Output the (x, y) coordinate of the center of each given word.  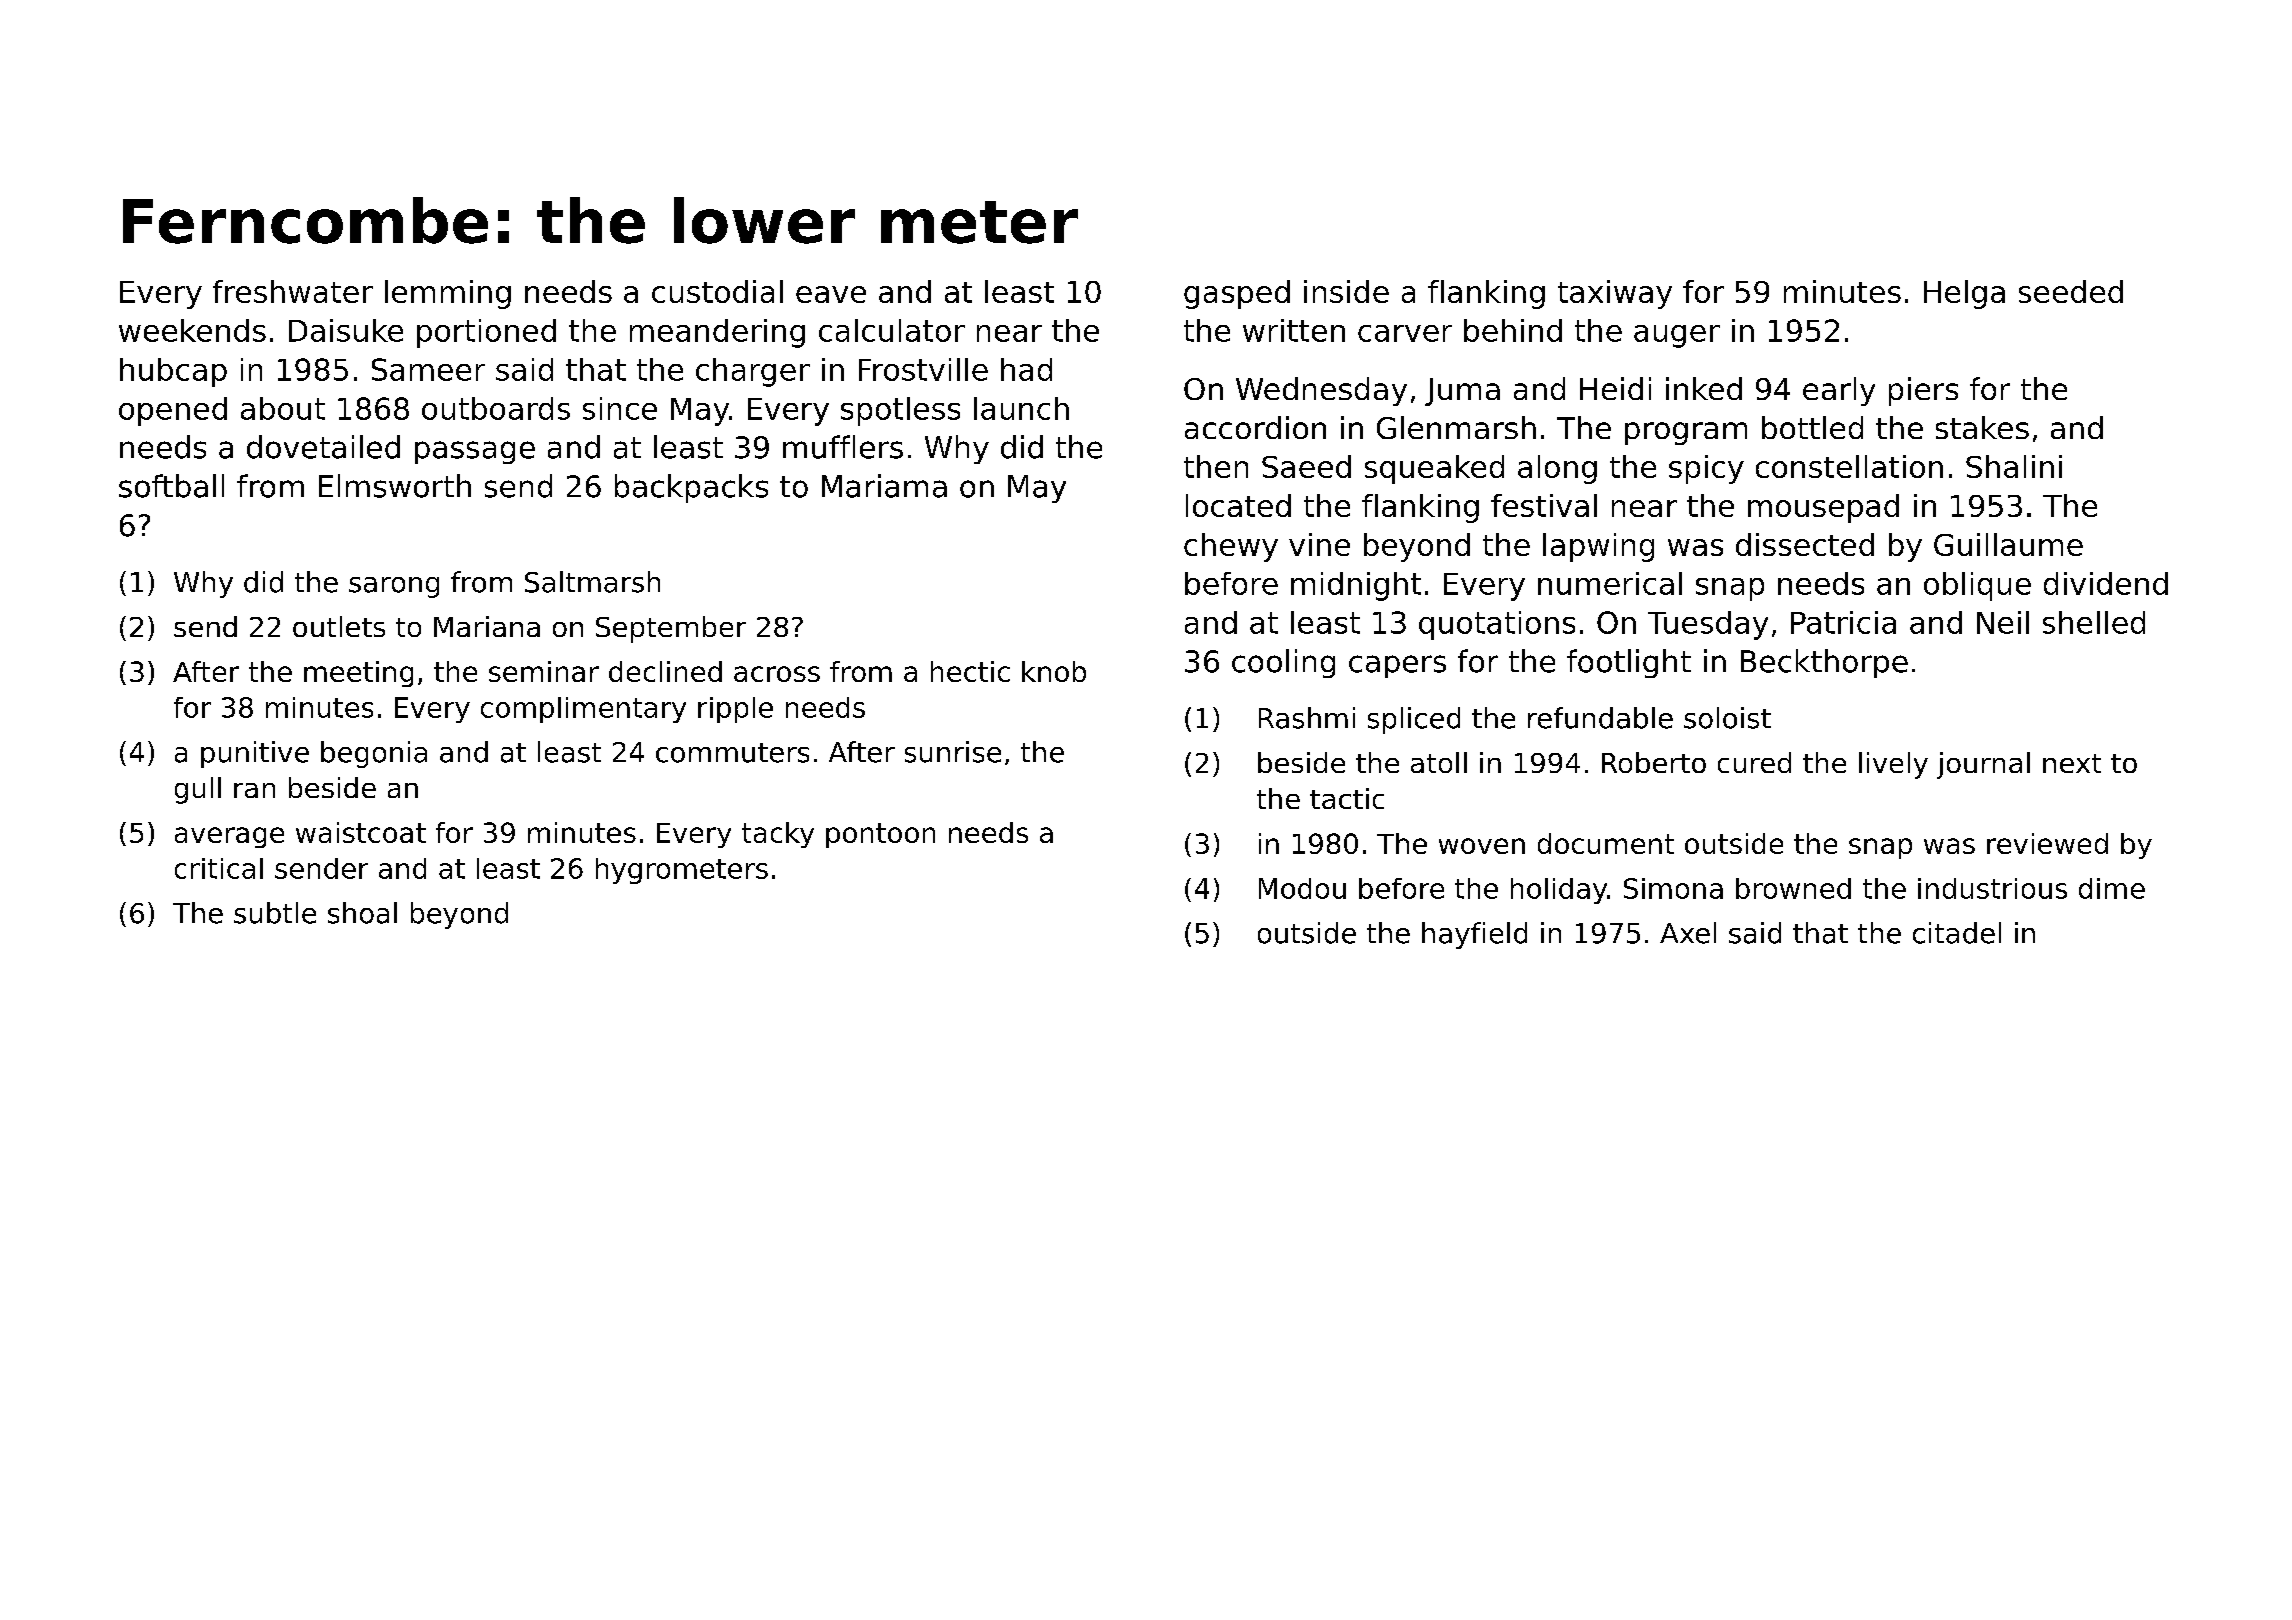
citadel (1957, 933)
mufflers (843, 447)
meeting (358, 674)
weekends (192, 330)
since (620, 408)
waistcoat (361, 832)
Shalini (2014, 466)
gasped (1237, 294)
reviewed (2047, 843)
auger (1677, 336)
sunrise (953, 752)
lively (1893, 765)
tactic (1347, 798)
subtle (275, 913)
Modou (1302, 888)
